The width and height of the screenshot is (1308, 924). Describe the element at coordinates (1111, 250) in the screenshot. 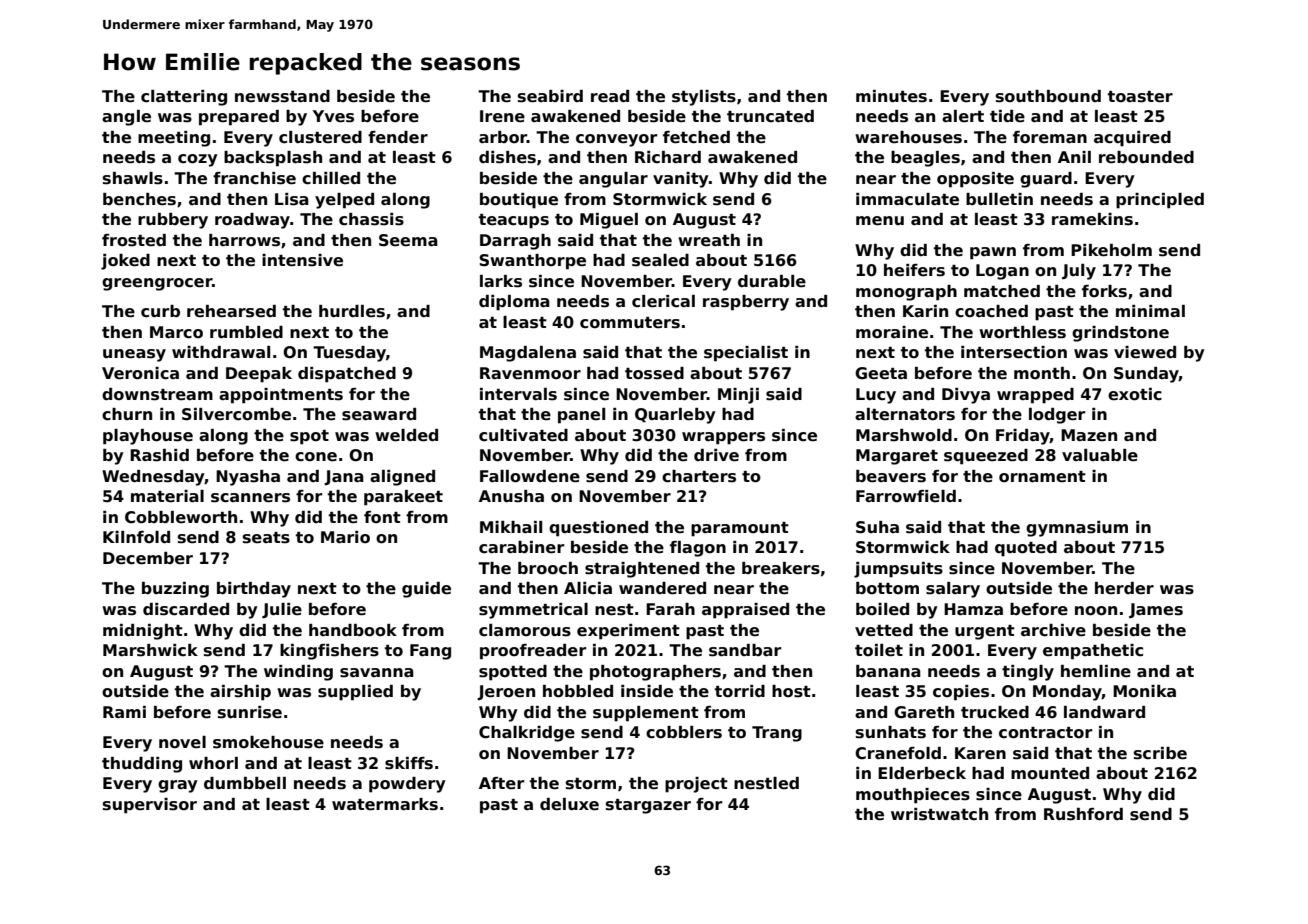

I see `Pikeholm` at that location.
